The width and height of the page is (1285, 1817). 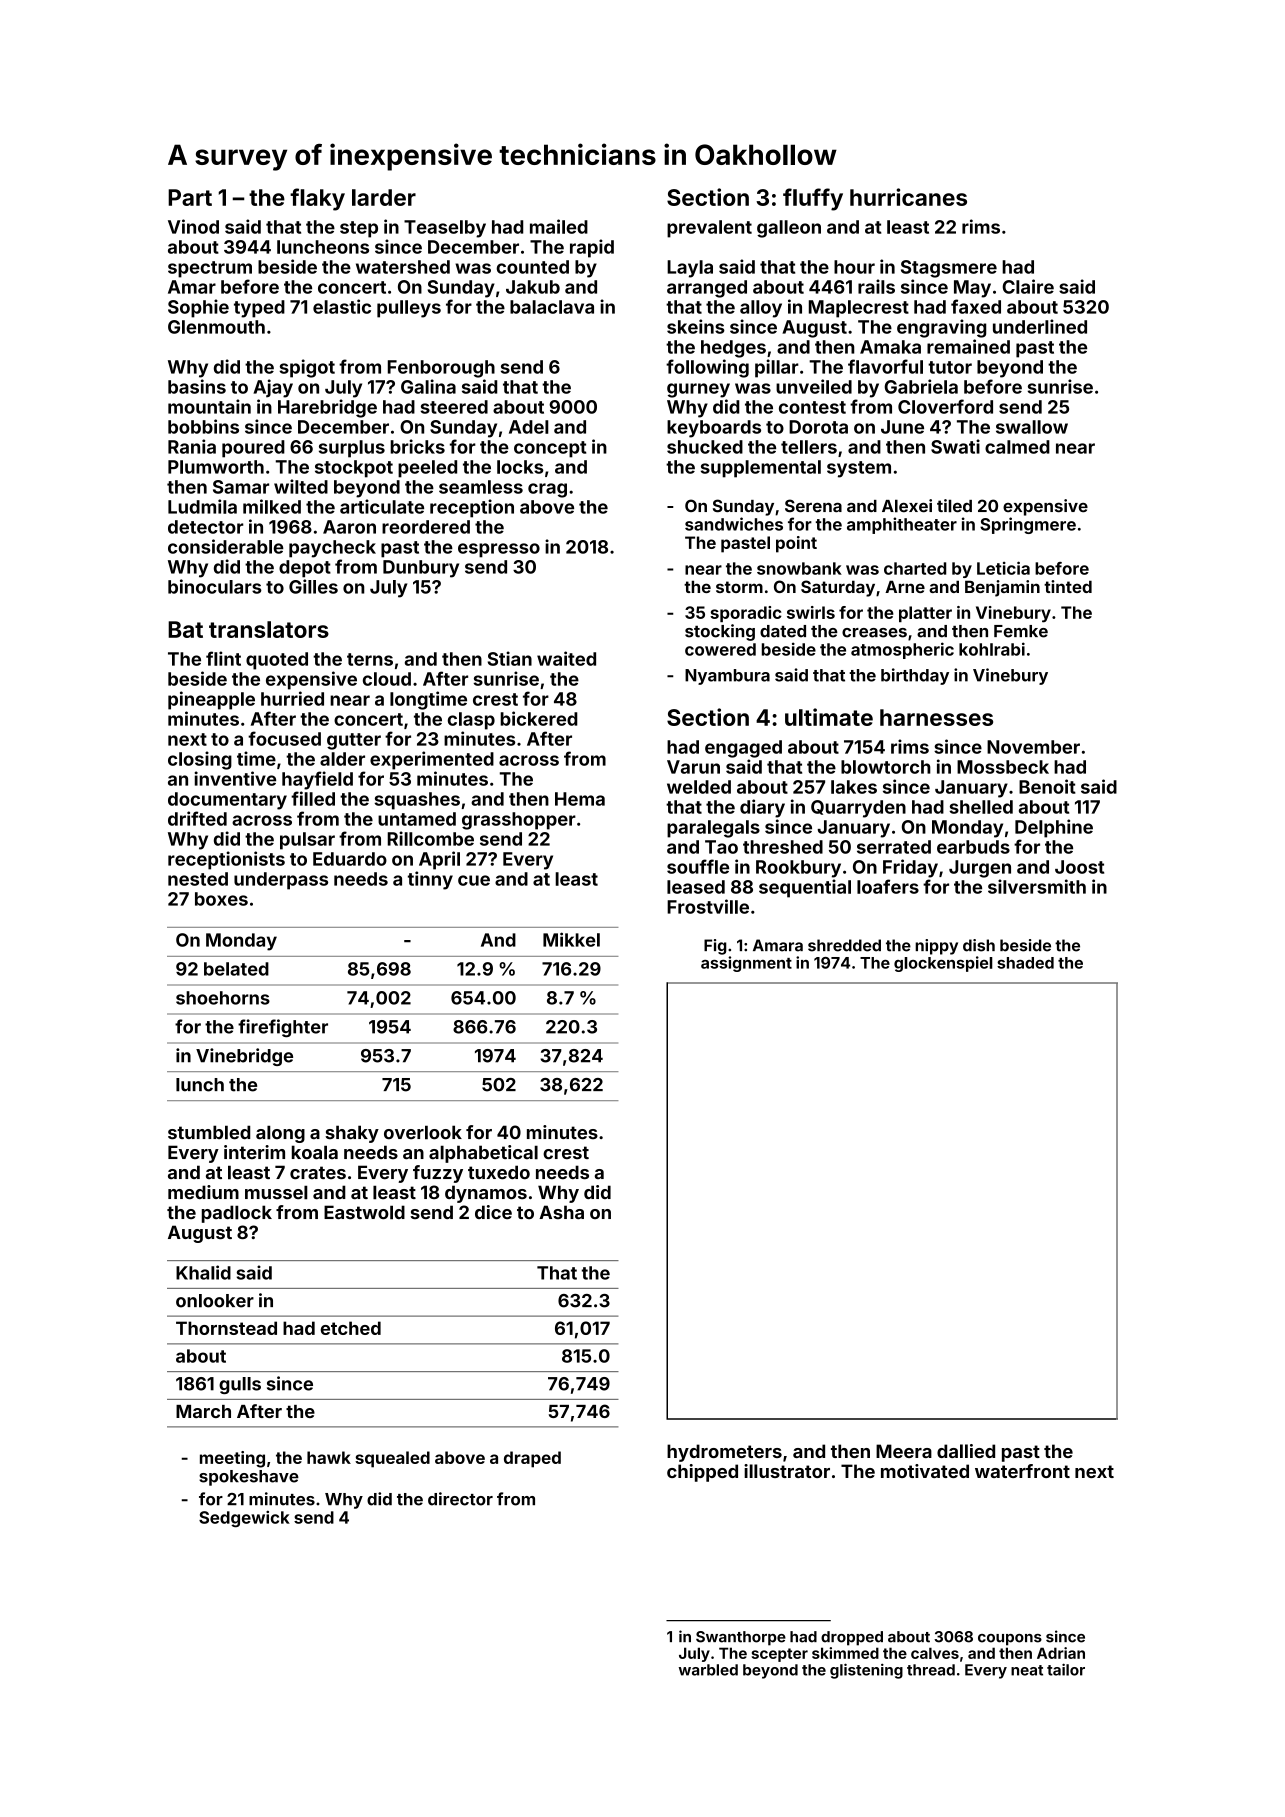 What do you see at coordinates (244, 1519) in the page?
I see `Sedgewick` at bounding box center [244, 1519].
